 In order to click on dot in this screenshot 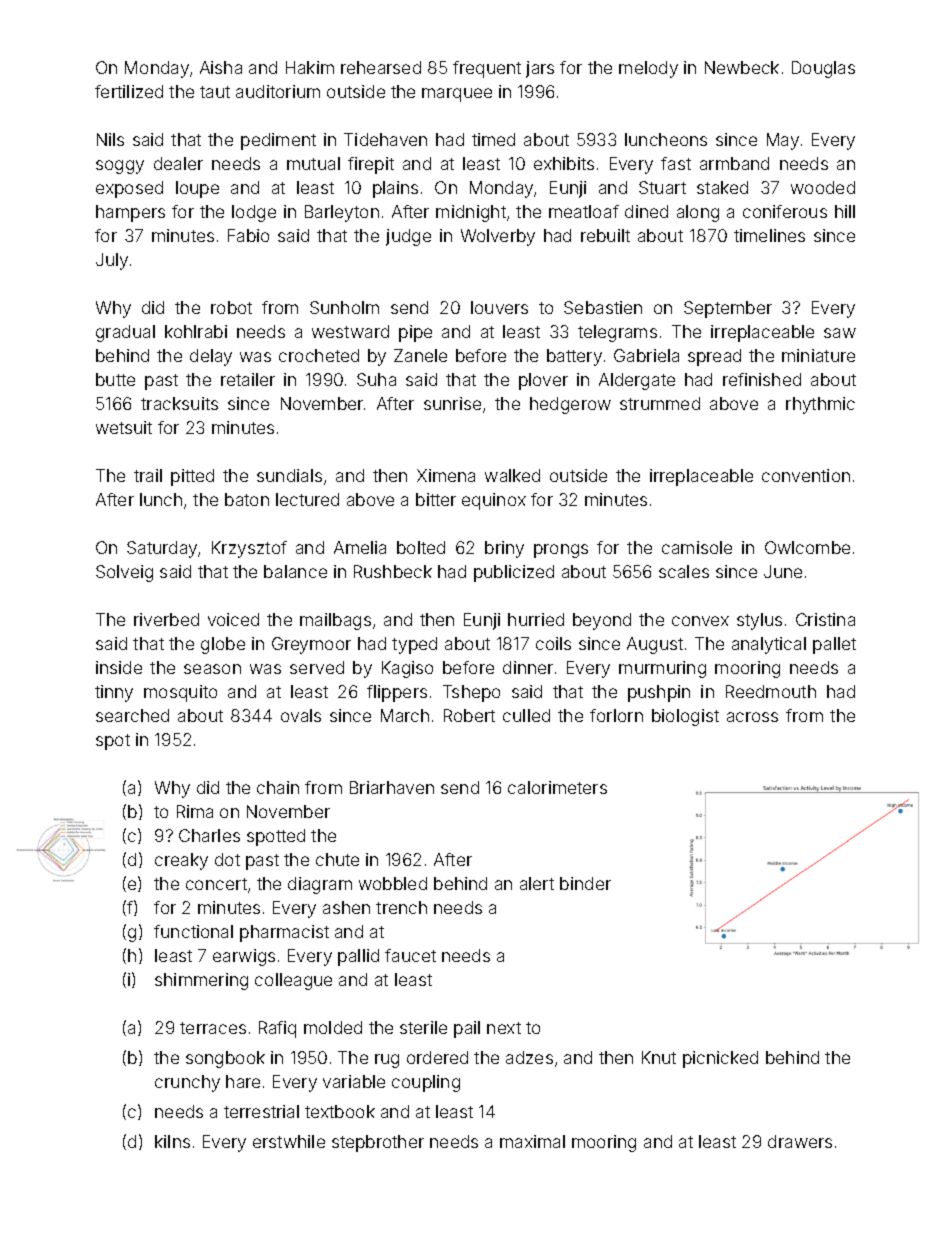, I will do `click(227, 859)`.
